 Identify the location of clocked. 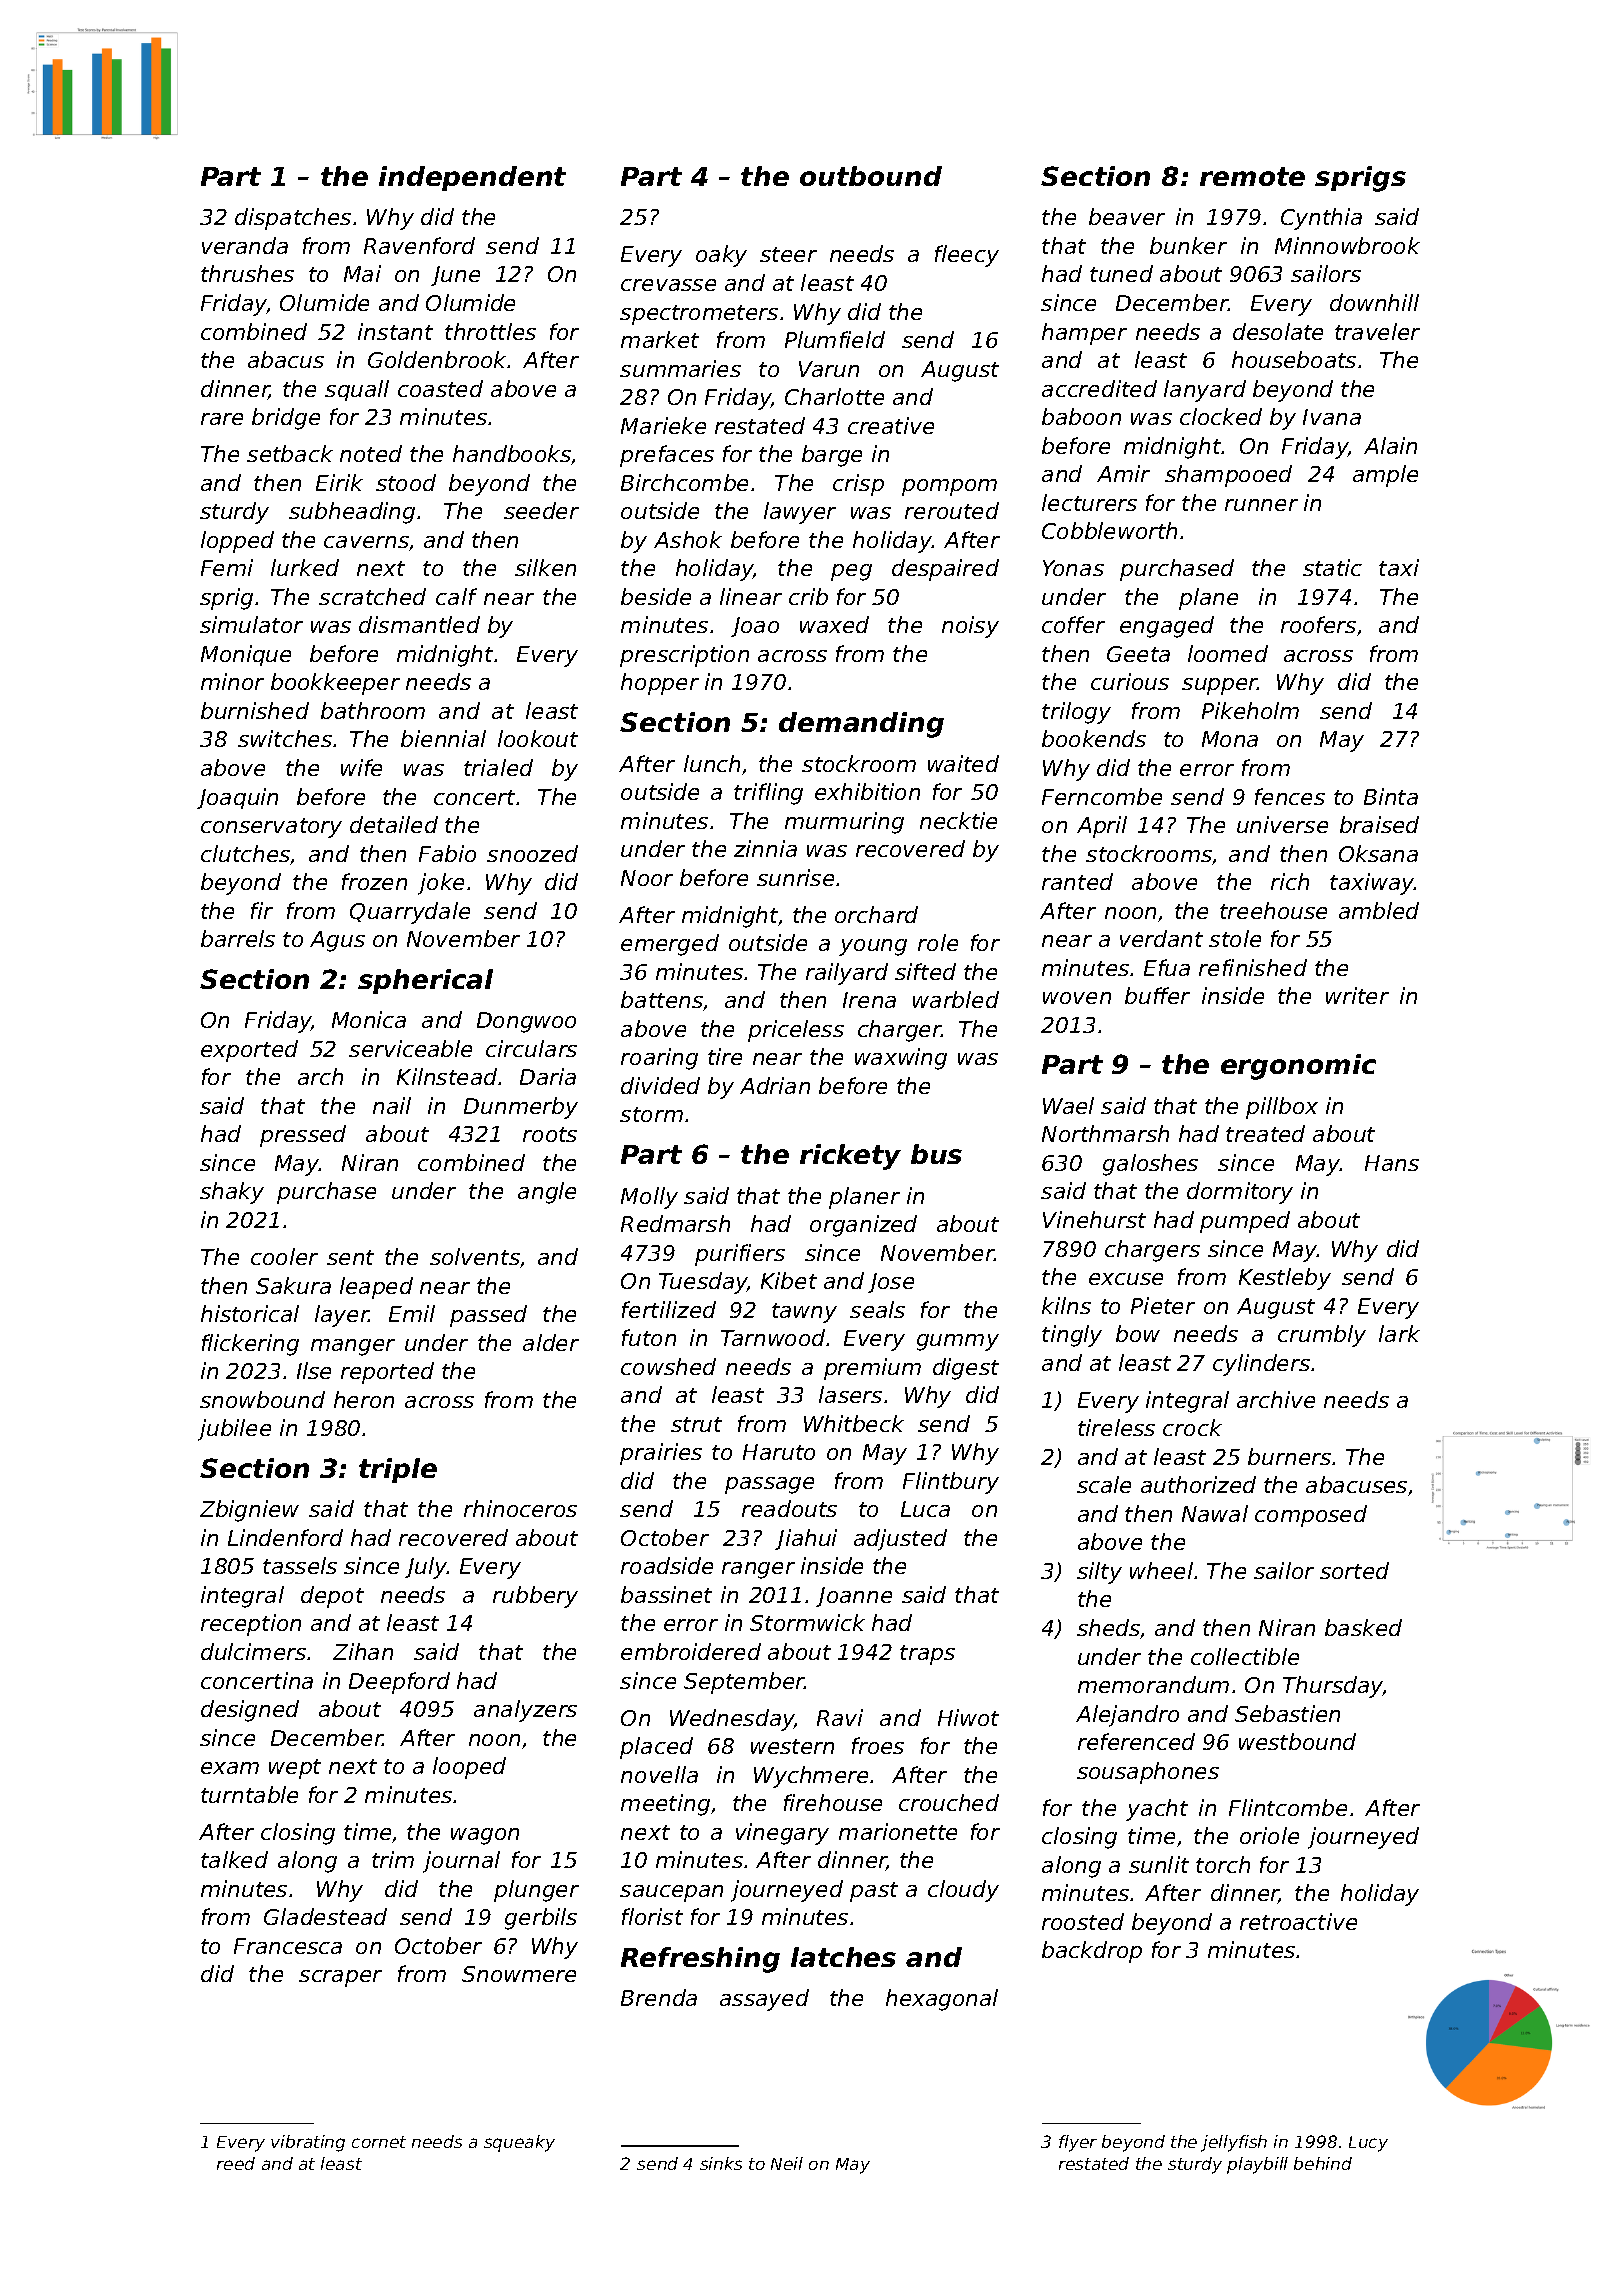
(1221, 416).
